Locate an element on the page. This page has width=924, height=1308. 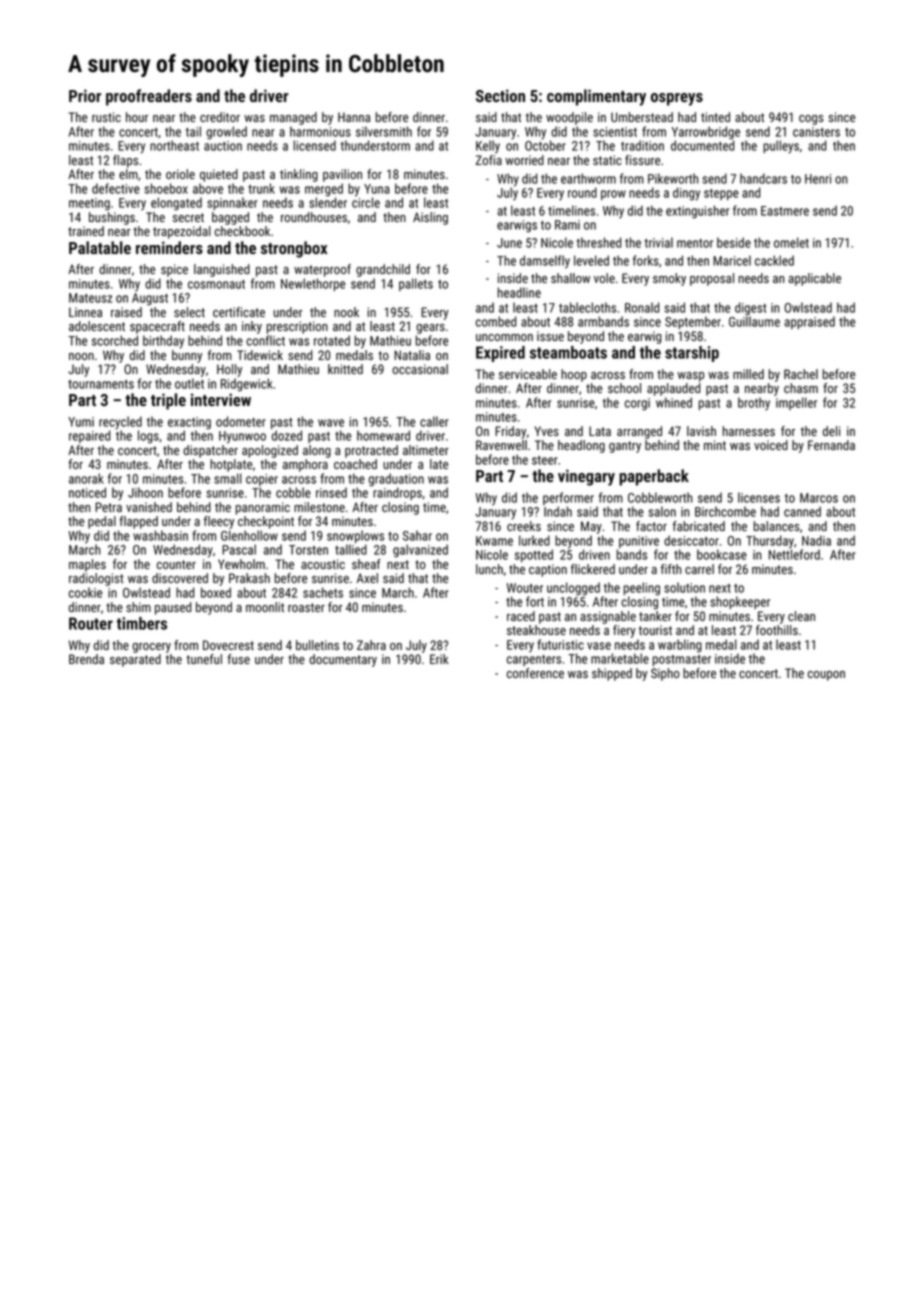
harnesses is located at coordinates (749, 431).
